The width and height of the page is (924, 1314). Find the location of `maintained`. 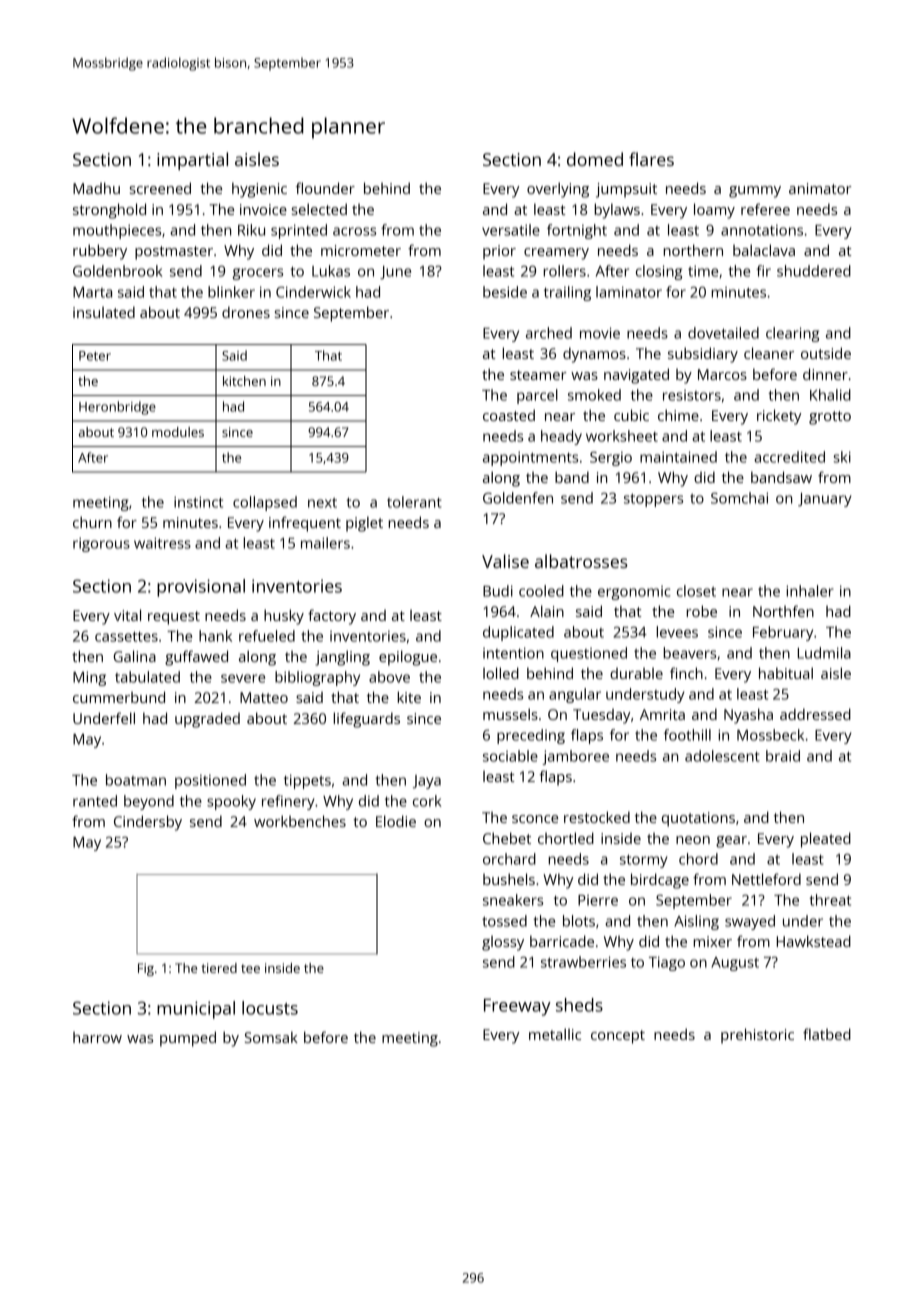

maintained is located at coordinates (678, 457).
